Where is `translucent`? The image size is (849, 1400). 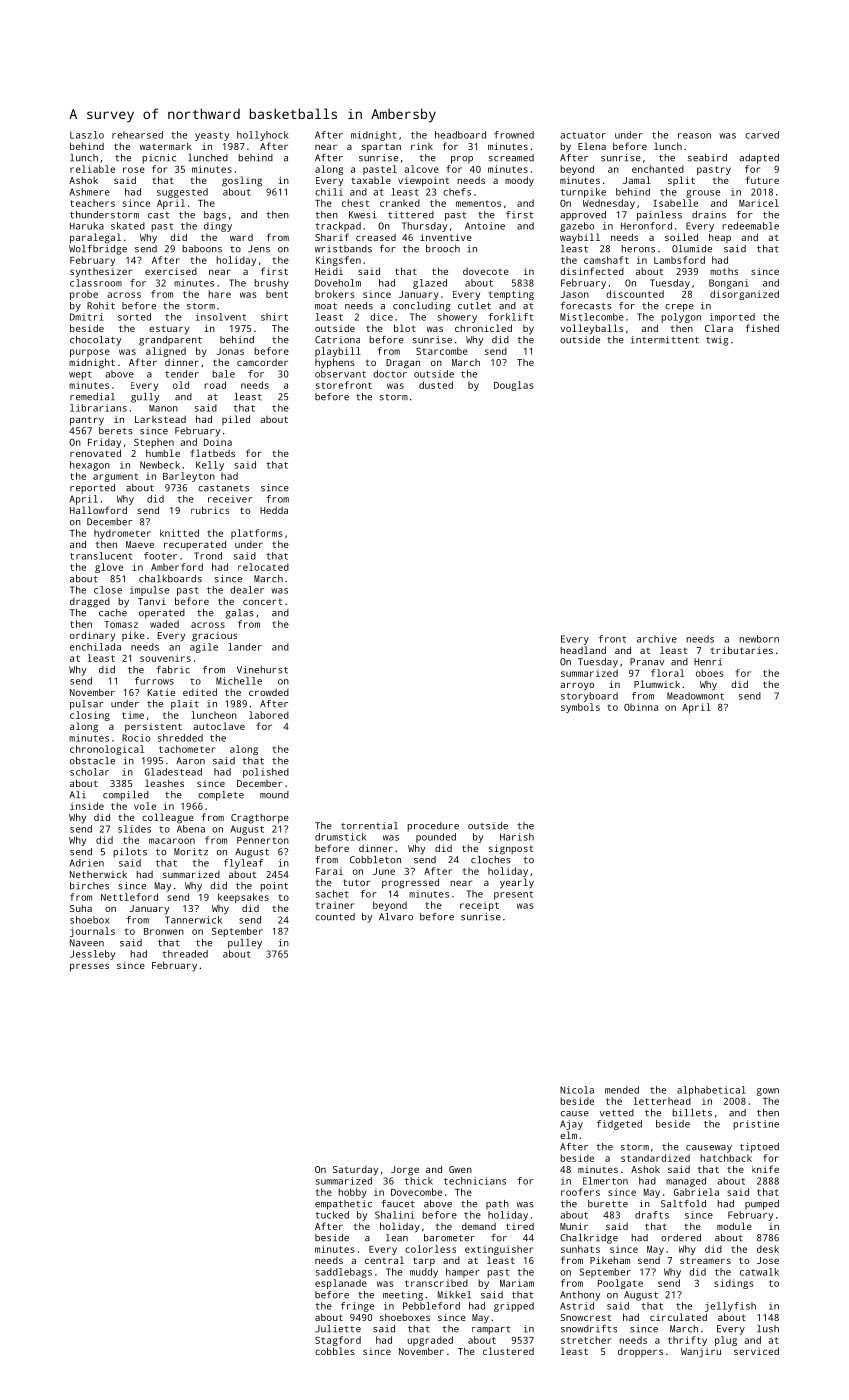
translucent is located at coordinates (101, 556).
